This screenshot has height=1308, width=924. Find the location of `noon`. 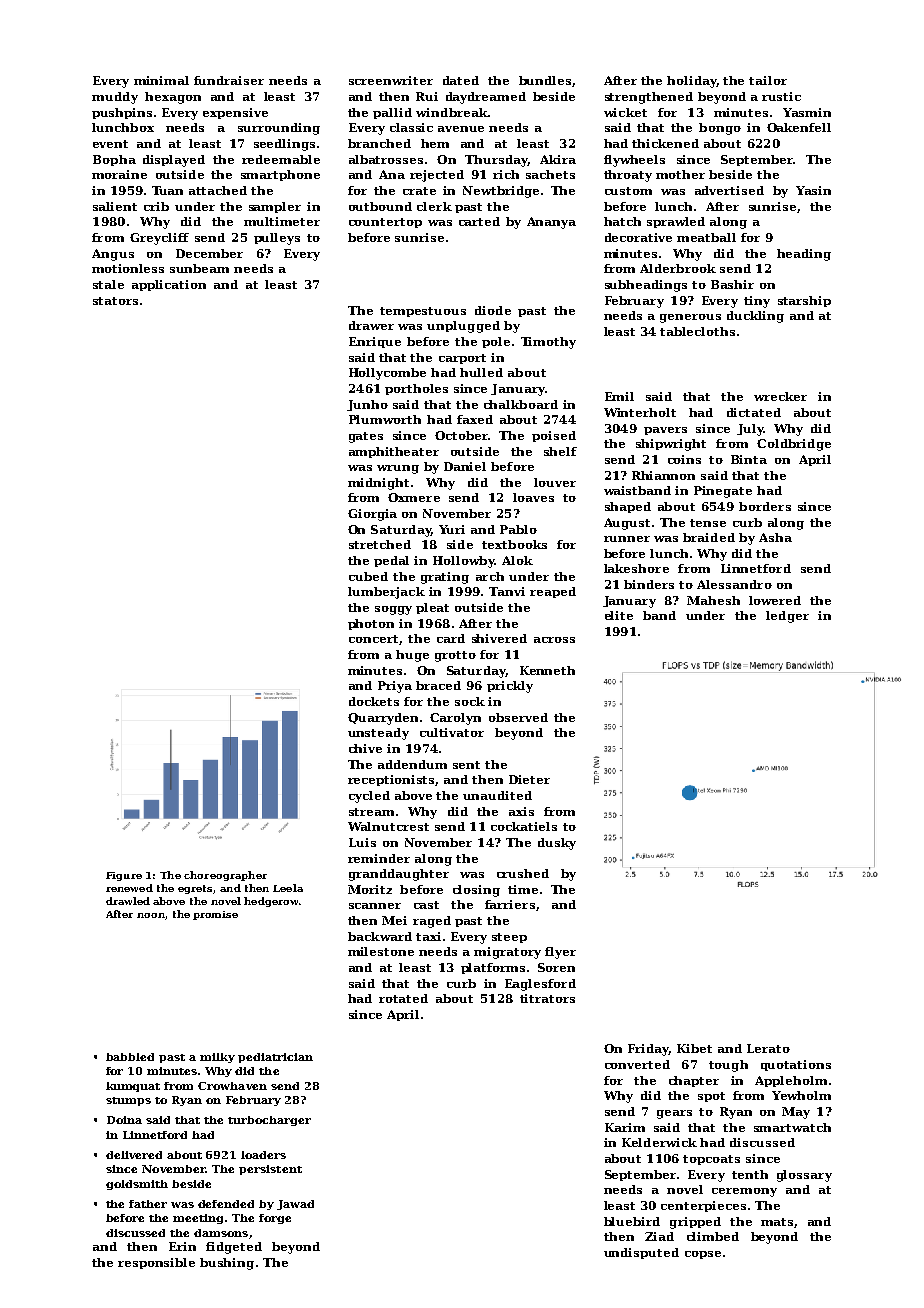

noon is located at coordinates (151, 915).
